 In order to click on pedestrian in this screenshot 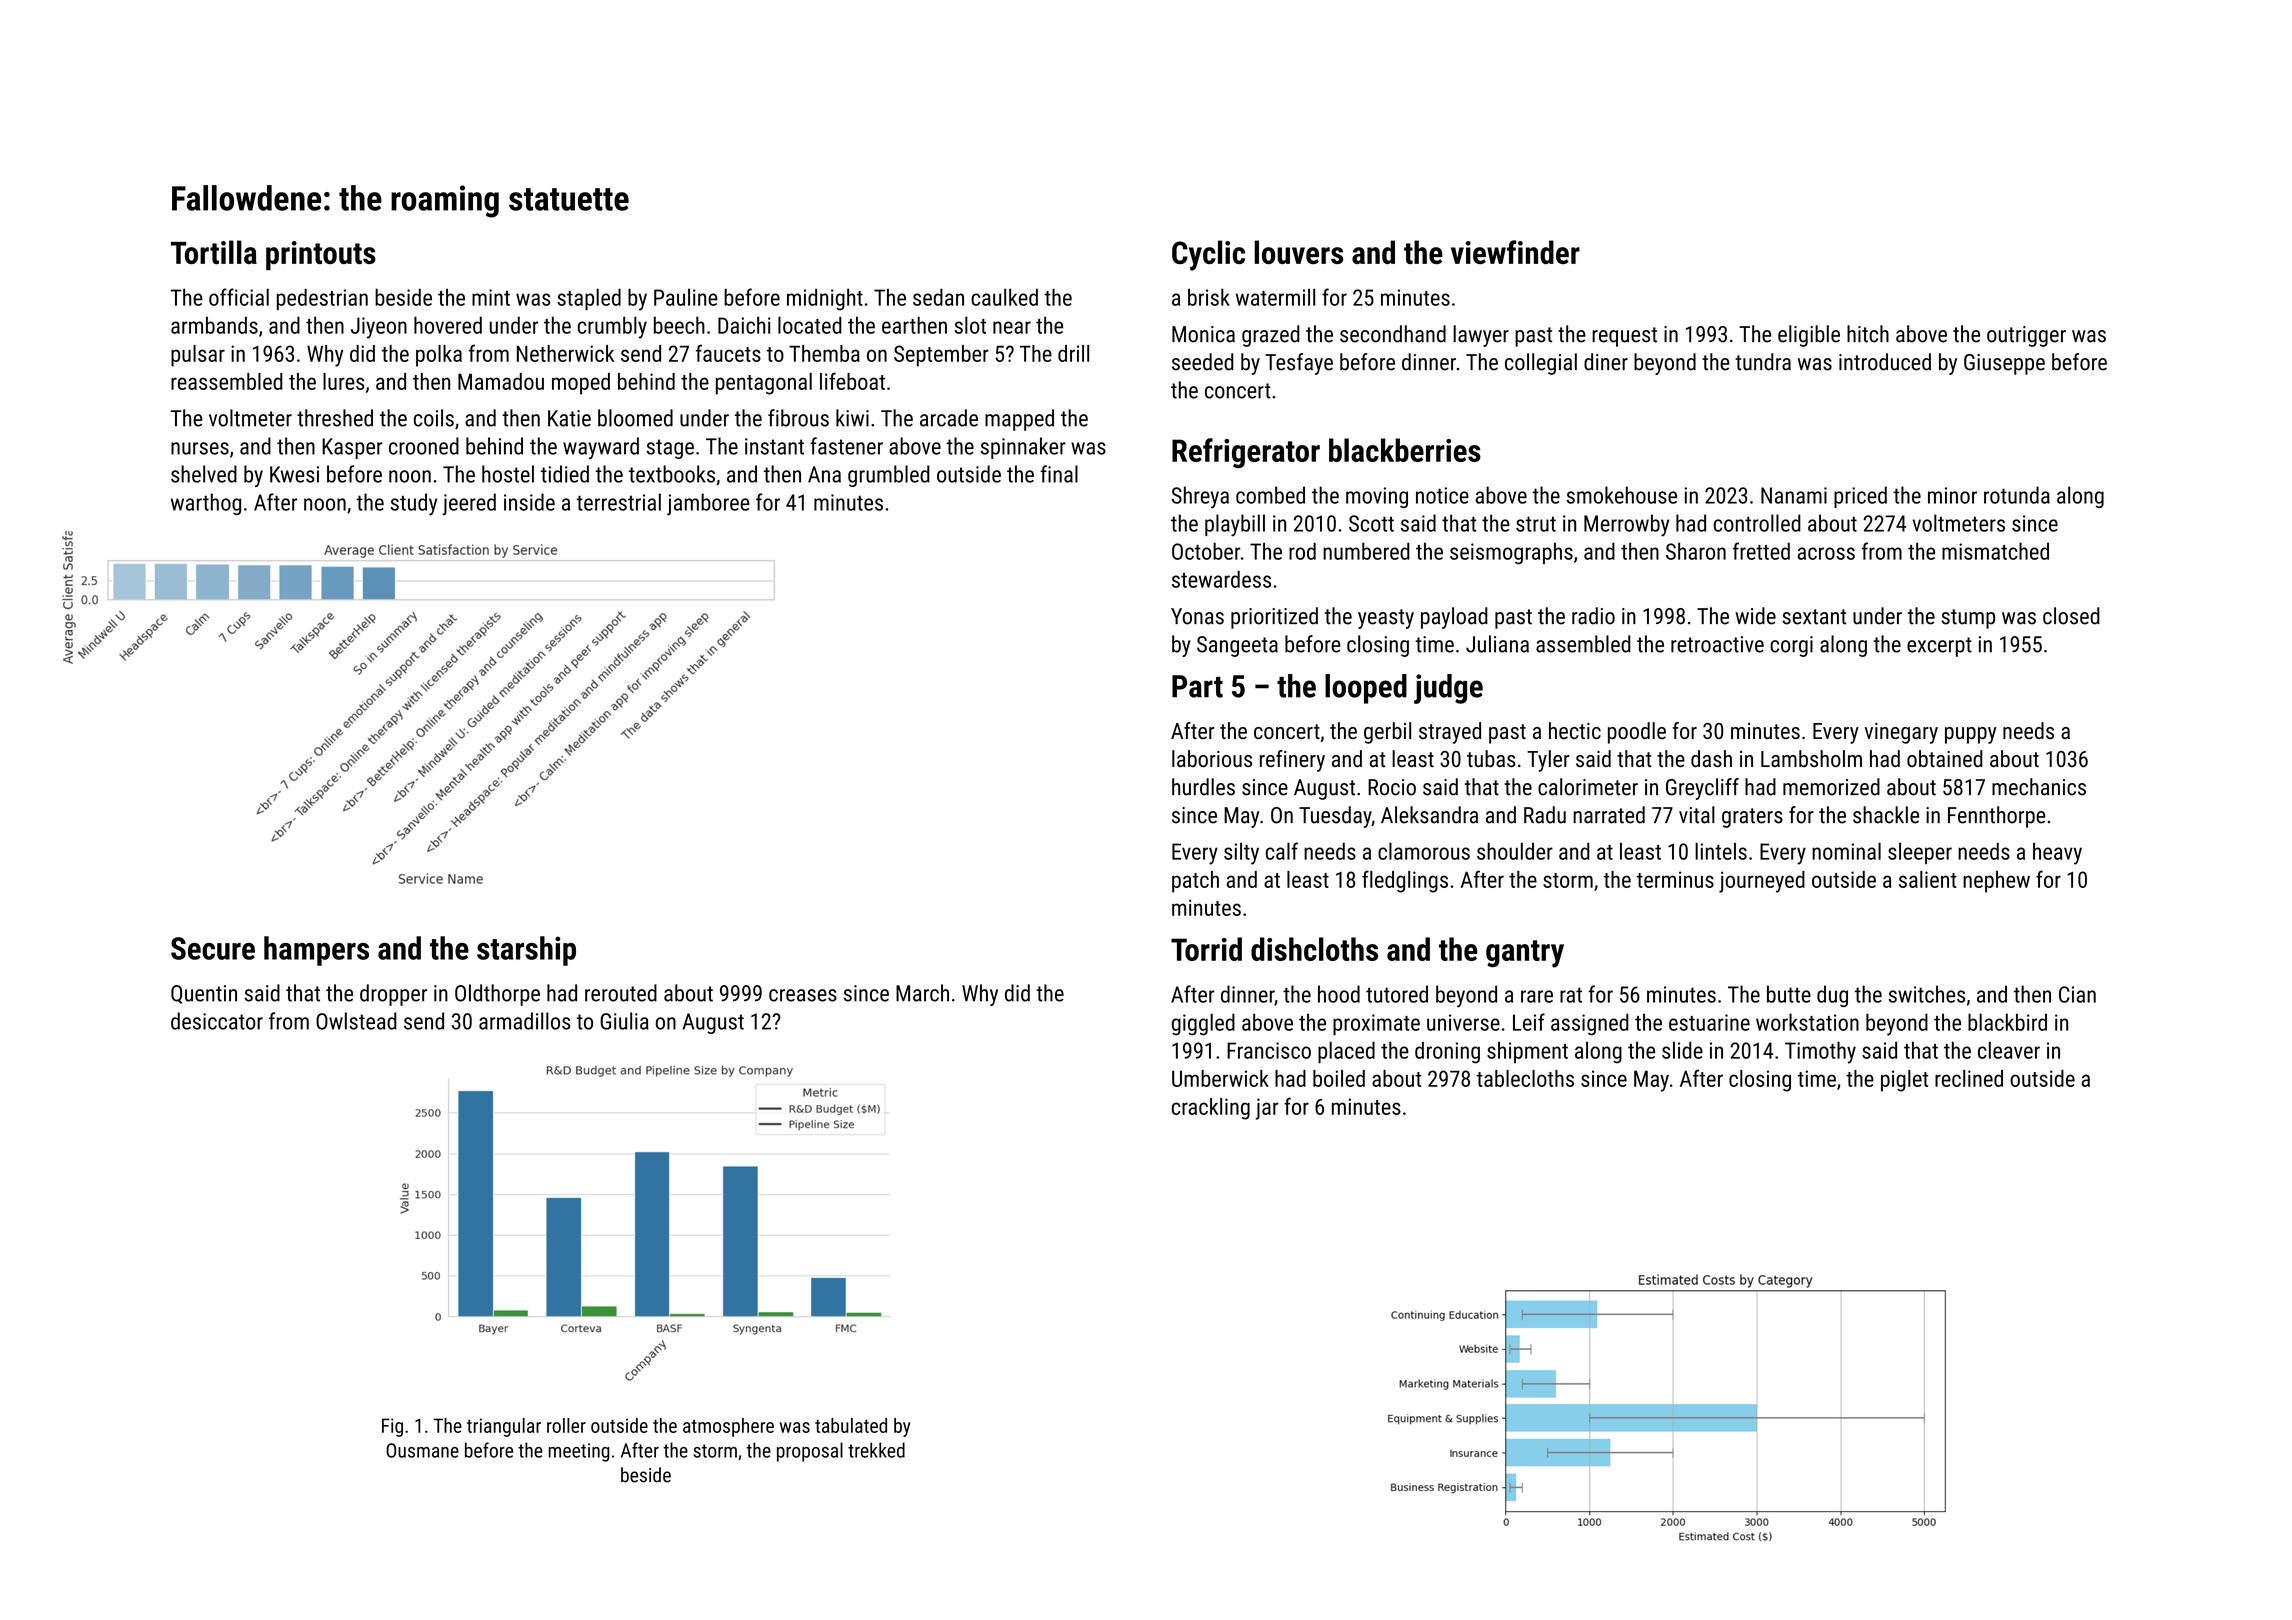, I will do `click(322, 299)`.
